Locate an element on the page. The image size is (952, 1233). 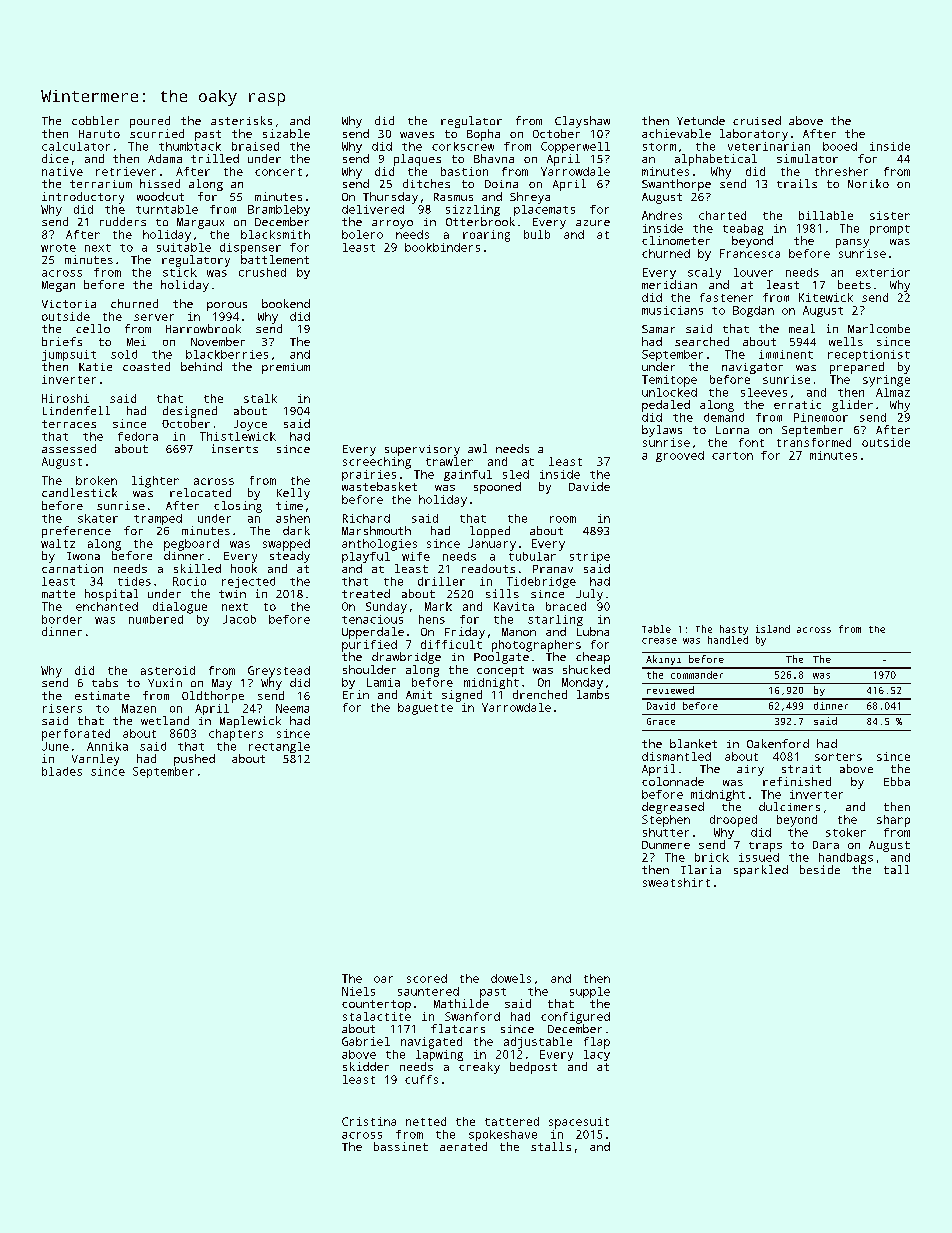
room is located at coordinates (563, 519).
